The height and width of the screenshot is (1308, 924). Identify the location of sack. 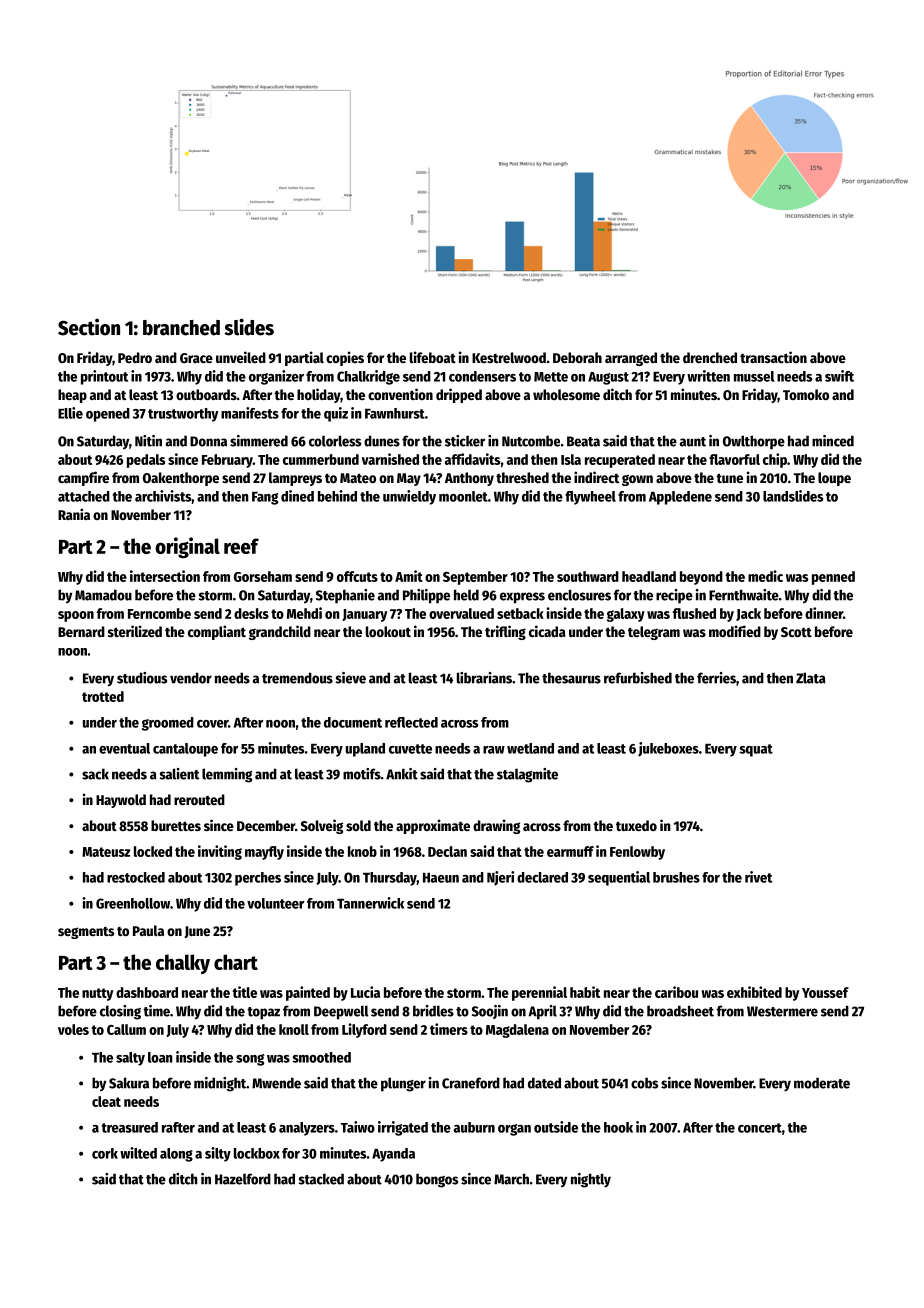
(95, 774).
